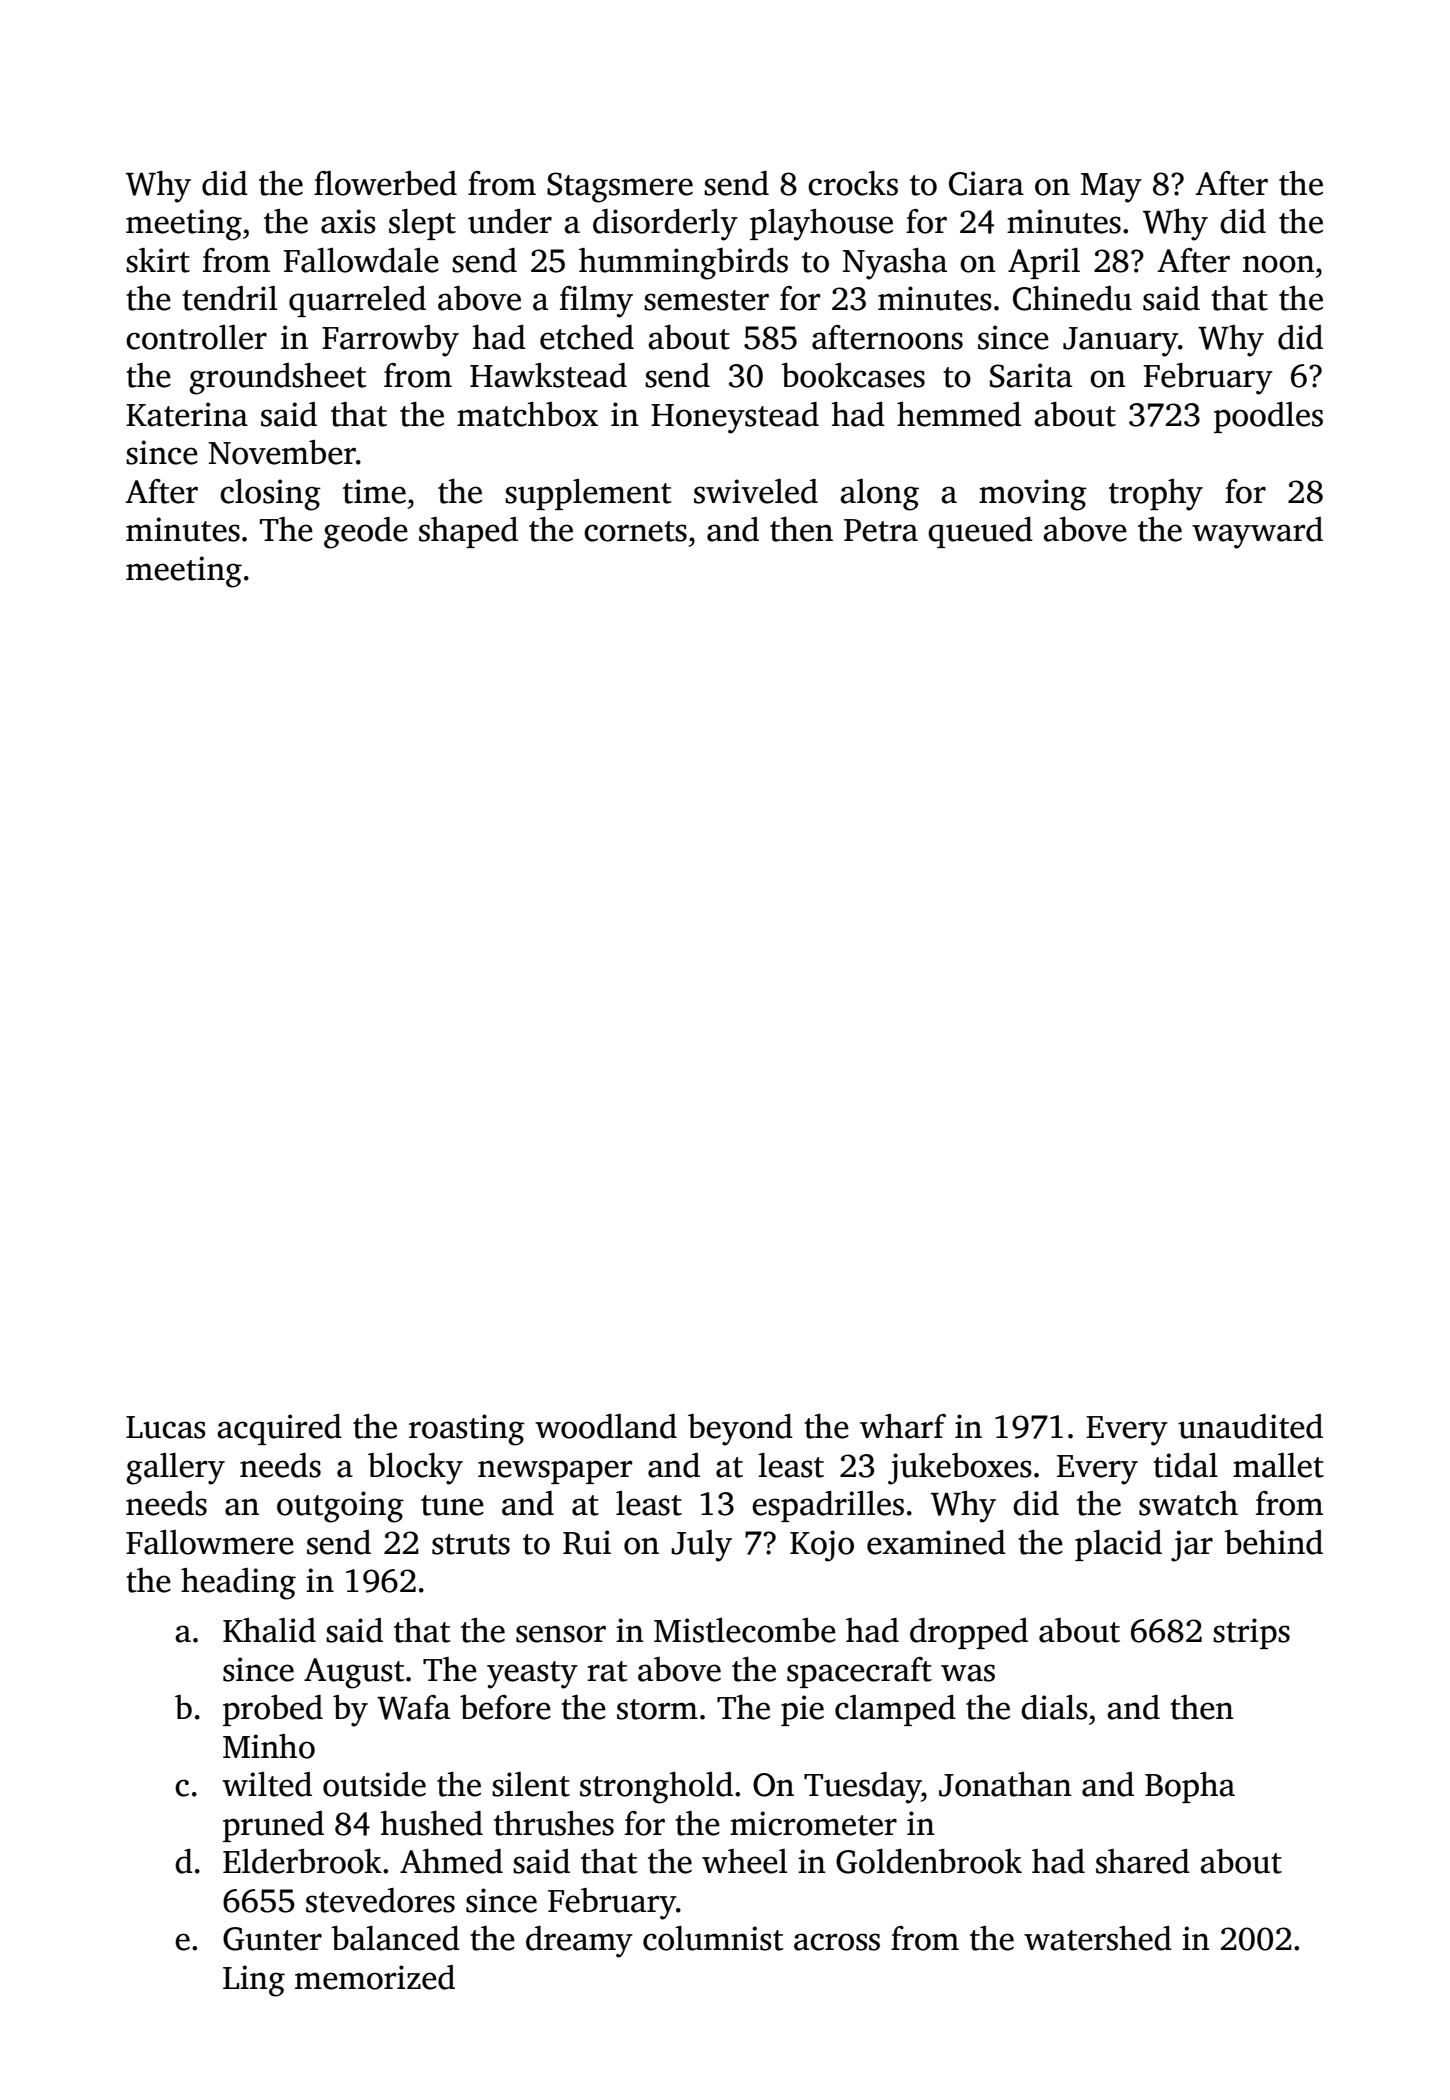 Image resolution: width=1450 pixels, height=2100 pixels. Describe the element at coordinates (385, 183) in the document. I see `flowerbed` at that location.
